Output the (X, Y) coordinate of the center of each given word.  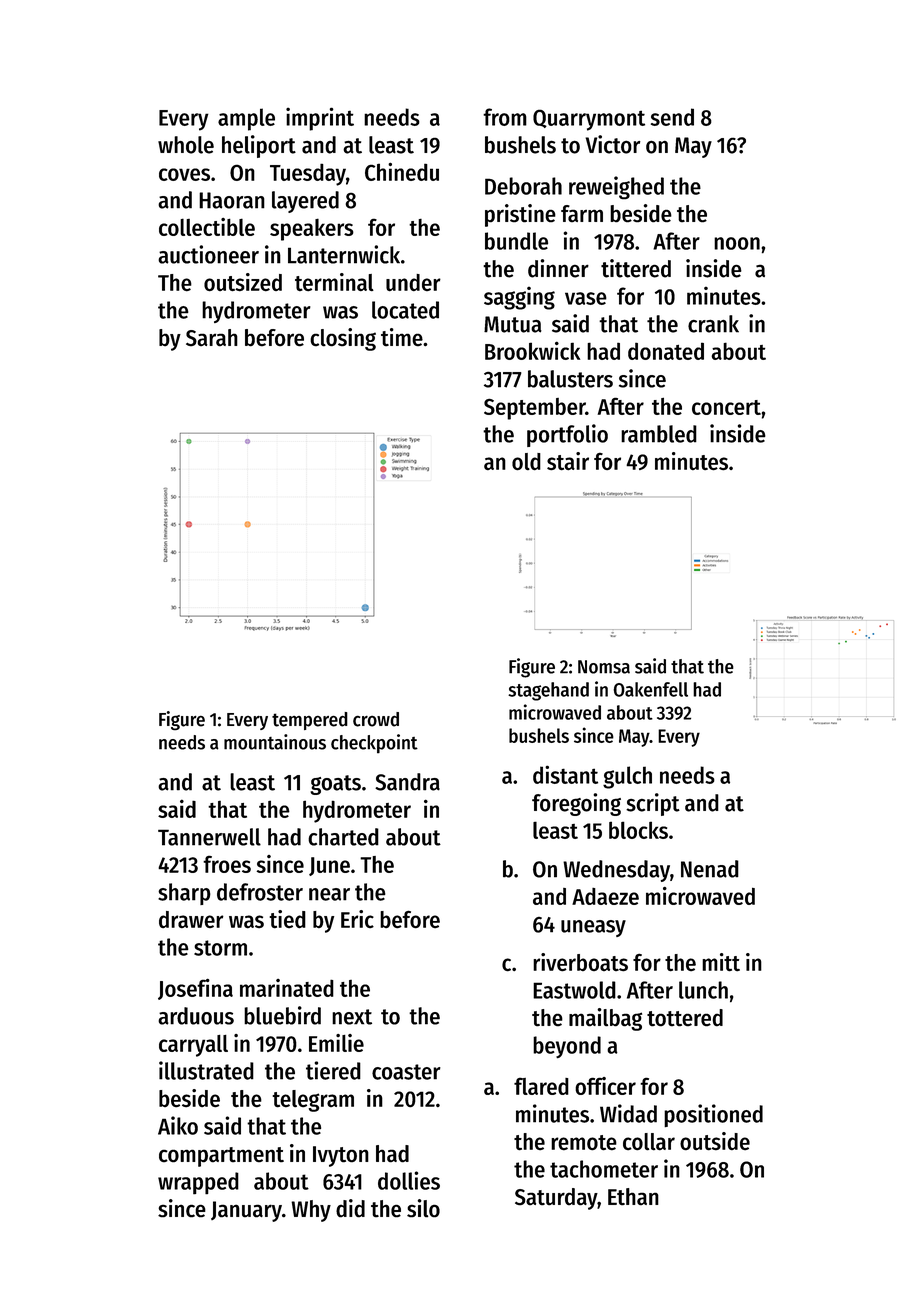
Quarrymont (589, 120)
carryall (193, 1046)
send (672, 117)
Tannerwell (209, 837)
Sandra (407, 782)
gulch (627, 777)
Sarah (212, 338)
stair (568, 461)
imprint (320, 119)
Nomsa (604, 667)
